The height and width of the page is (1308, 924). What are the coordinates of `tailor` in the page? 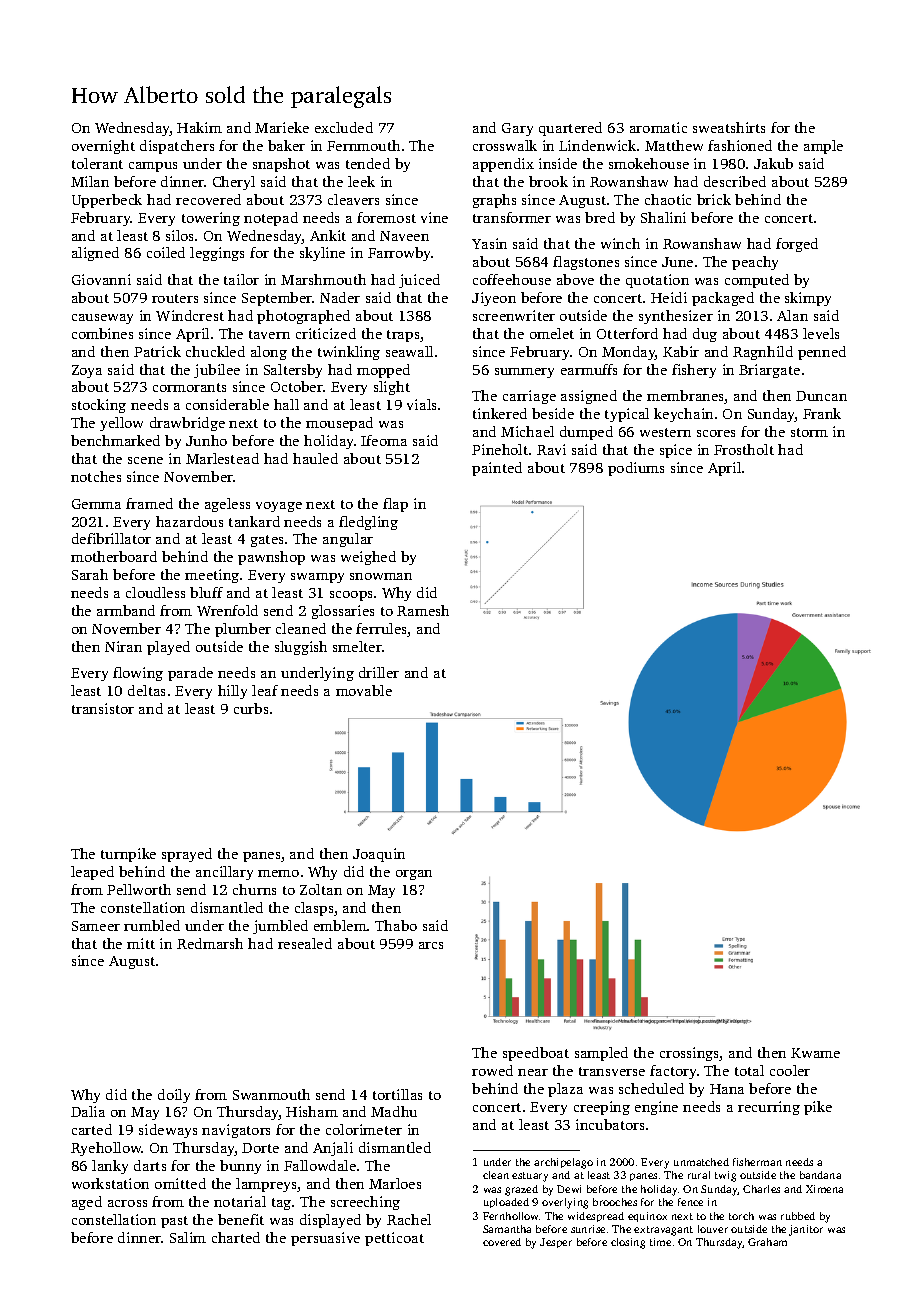 It's located at (241, 279).
